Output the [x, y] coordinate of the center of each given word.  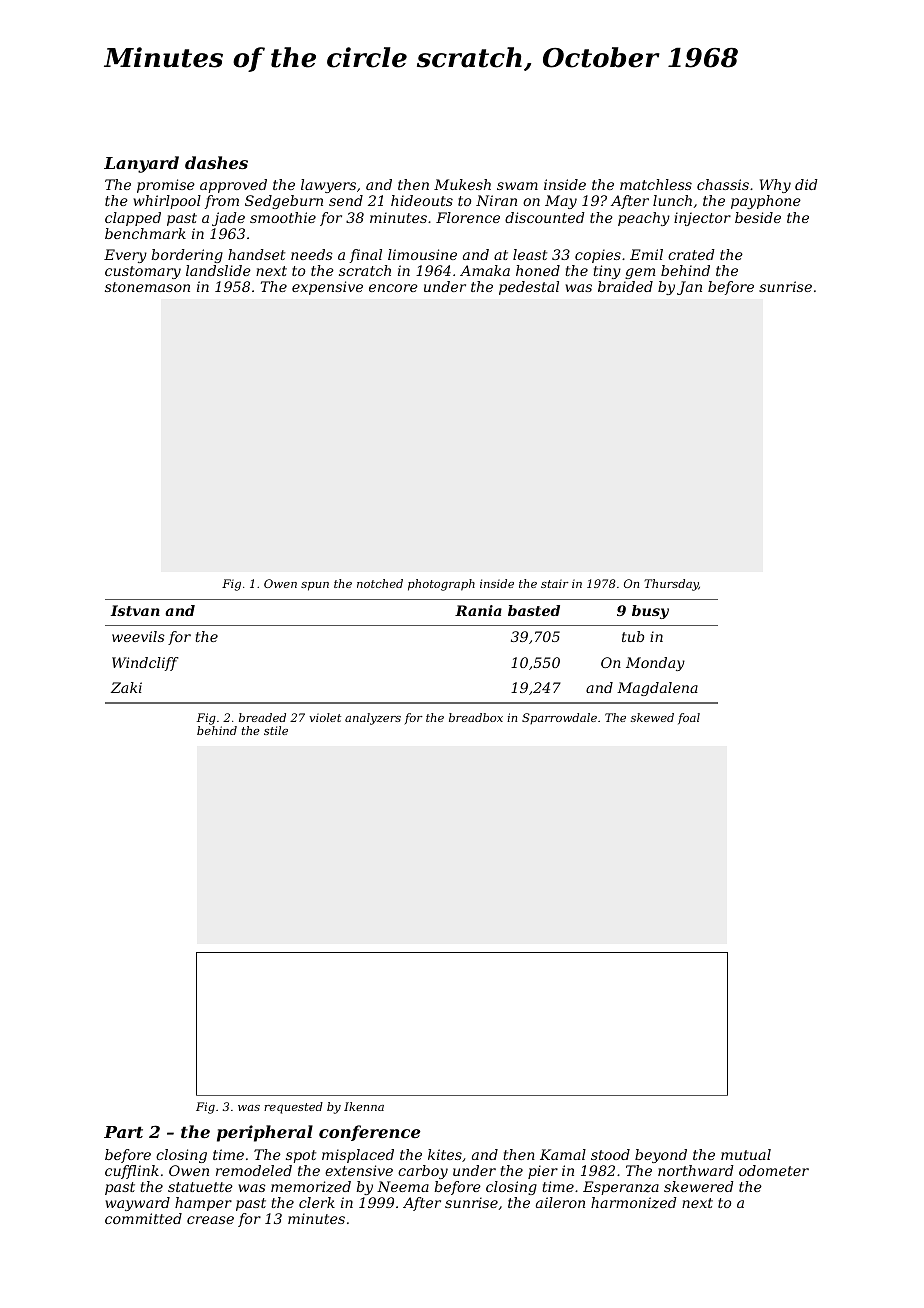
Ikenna [364, 1106]
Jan [689, 288]
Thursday [671, 585]
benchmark [145, 233]
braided [625, 286]
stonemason [147, 287]
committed [143, 1218]
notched [380, 583]
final [366, 256]
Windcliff [145, 664]
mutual [746, 1154]
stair [555, 583]
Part [123, 1132]
